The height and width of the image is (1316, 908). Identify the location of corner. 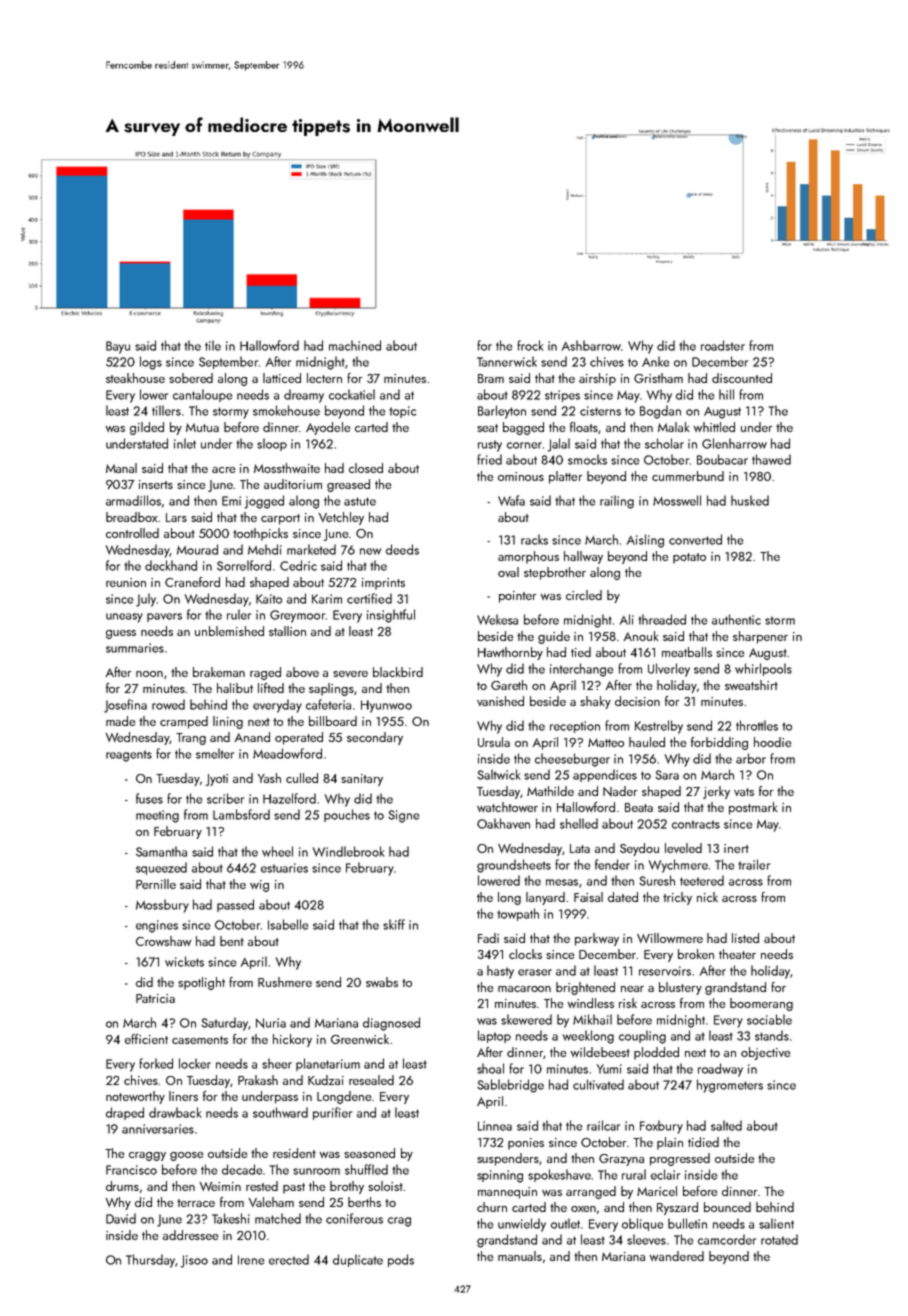
(524, 445).
